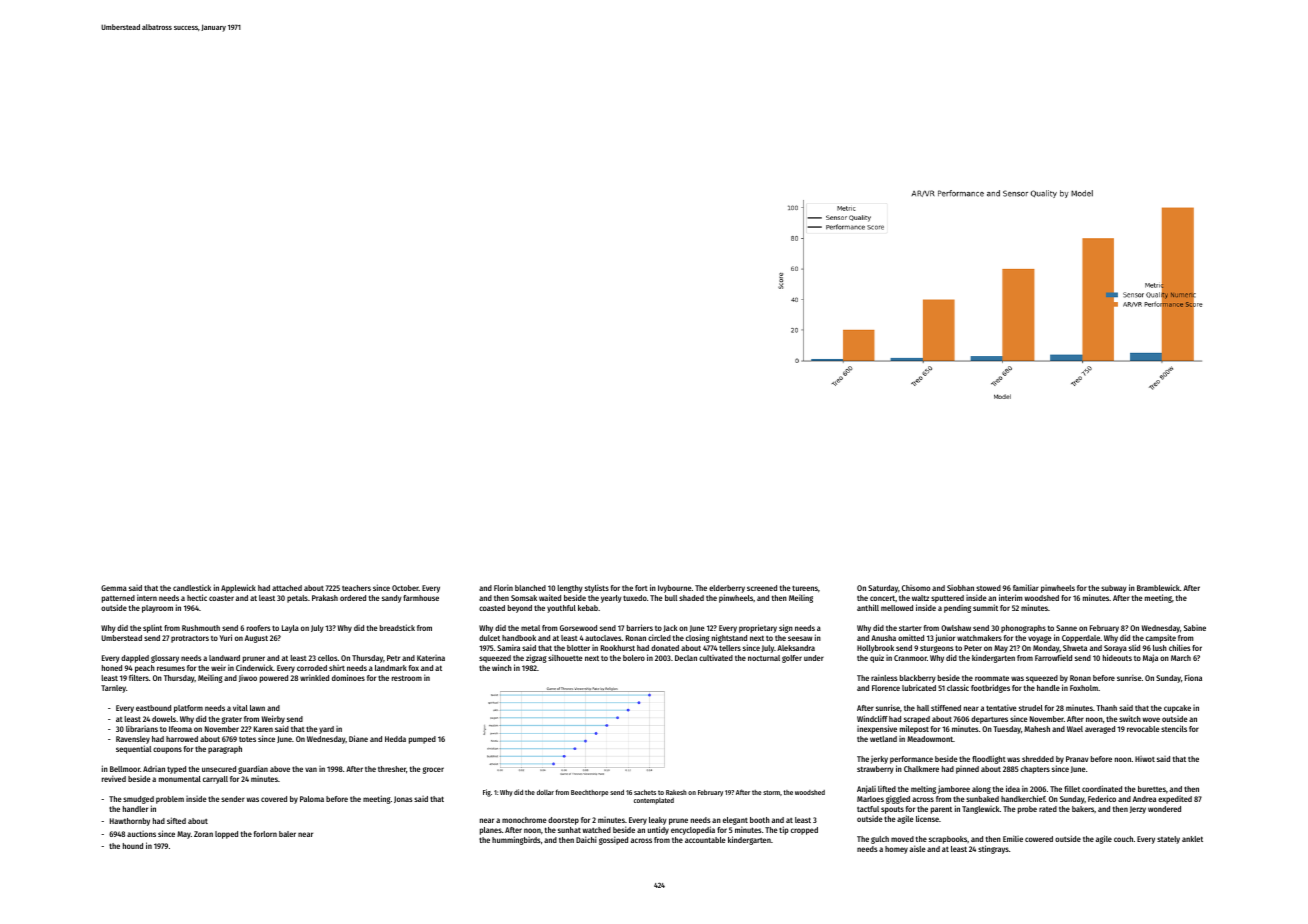 The height and width of the image is (924, 1308). Describe the element at coordinates (224, 658) in the image. I see `landward` at that location.
